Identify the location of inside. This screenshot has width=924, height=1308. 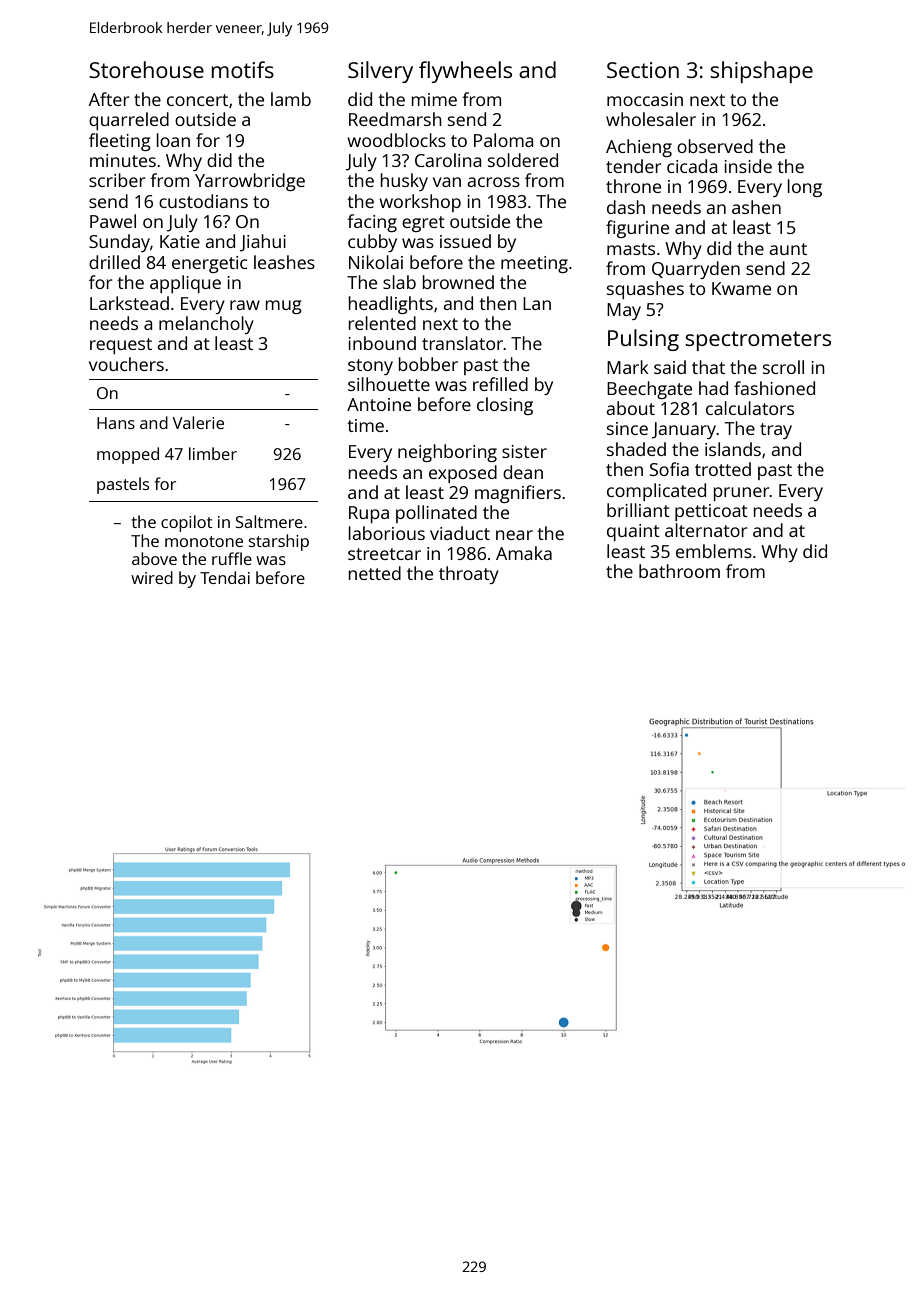
(748, 166).
